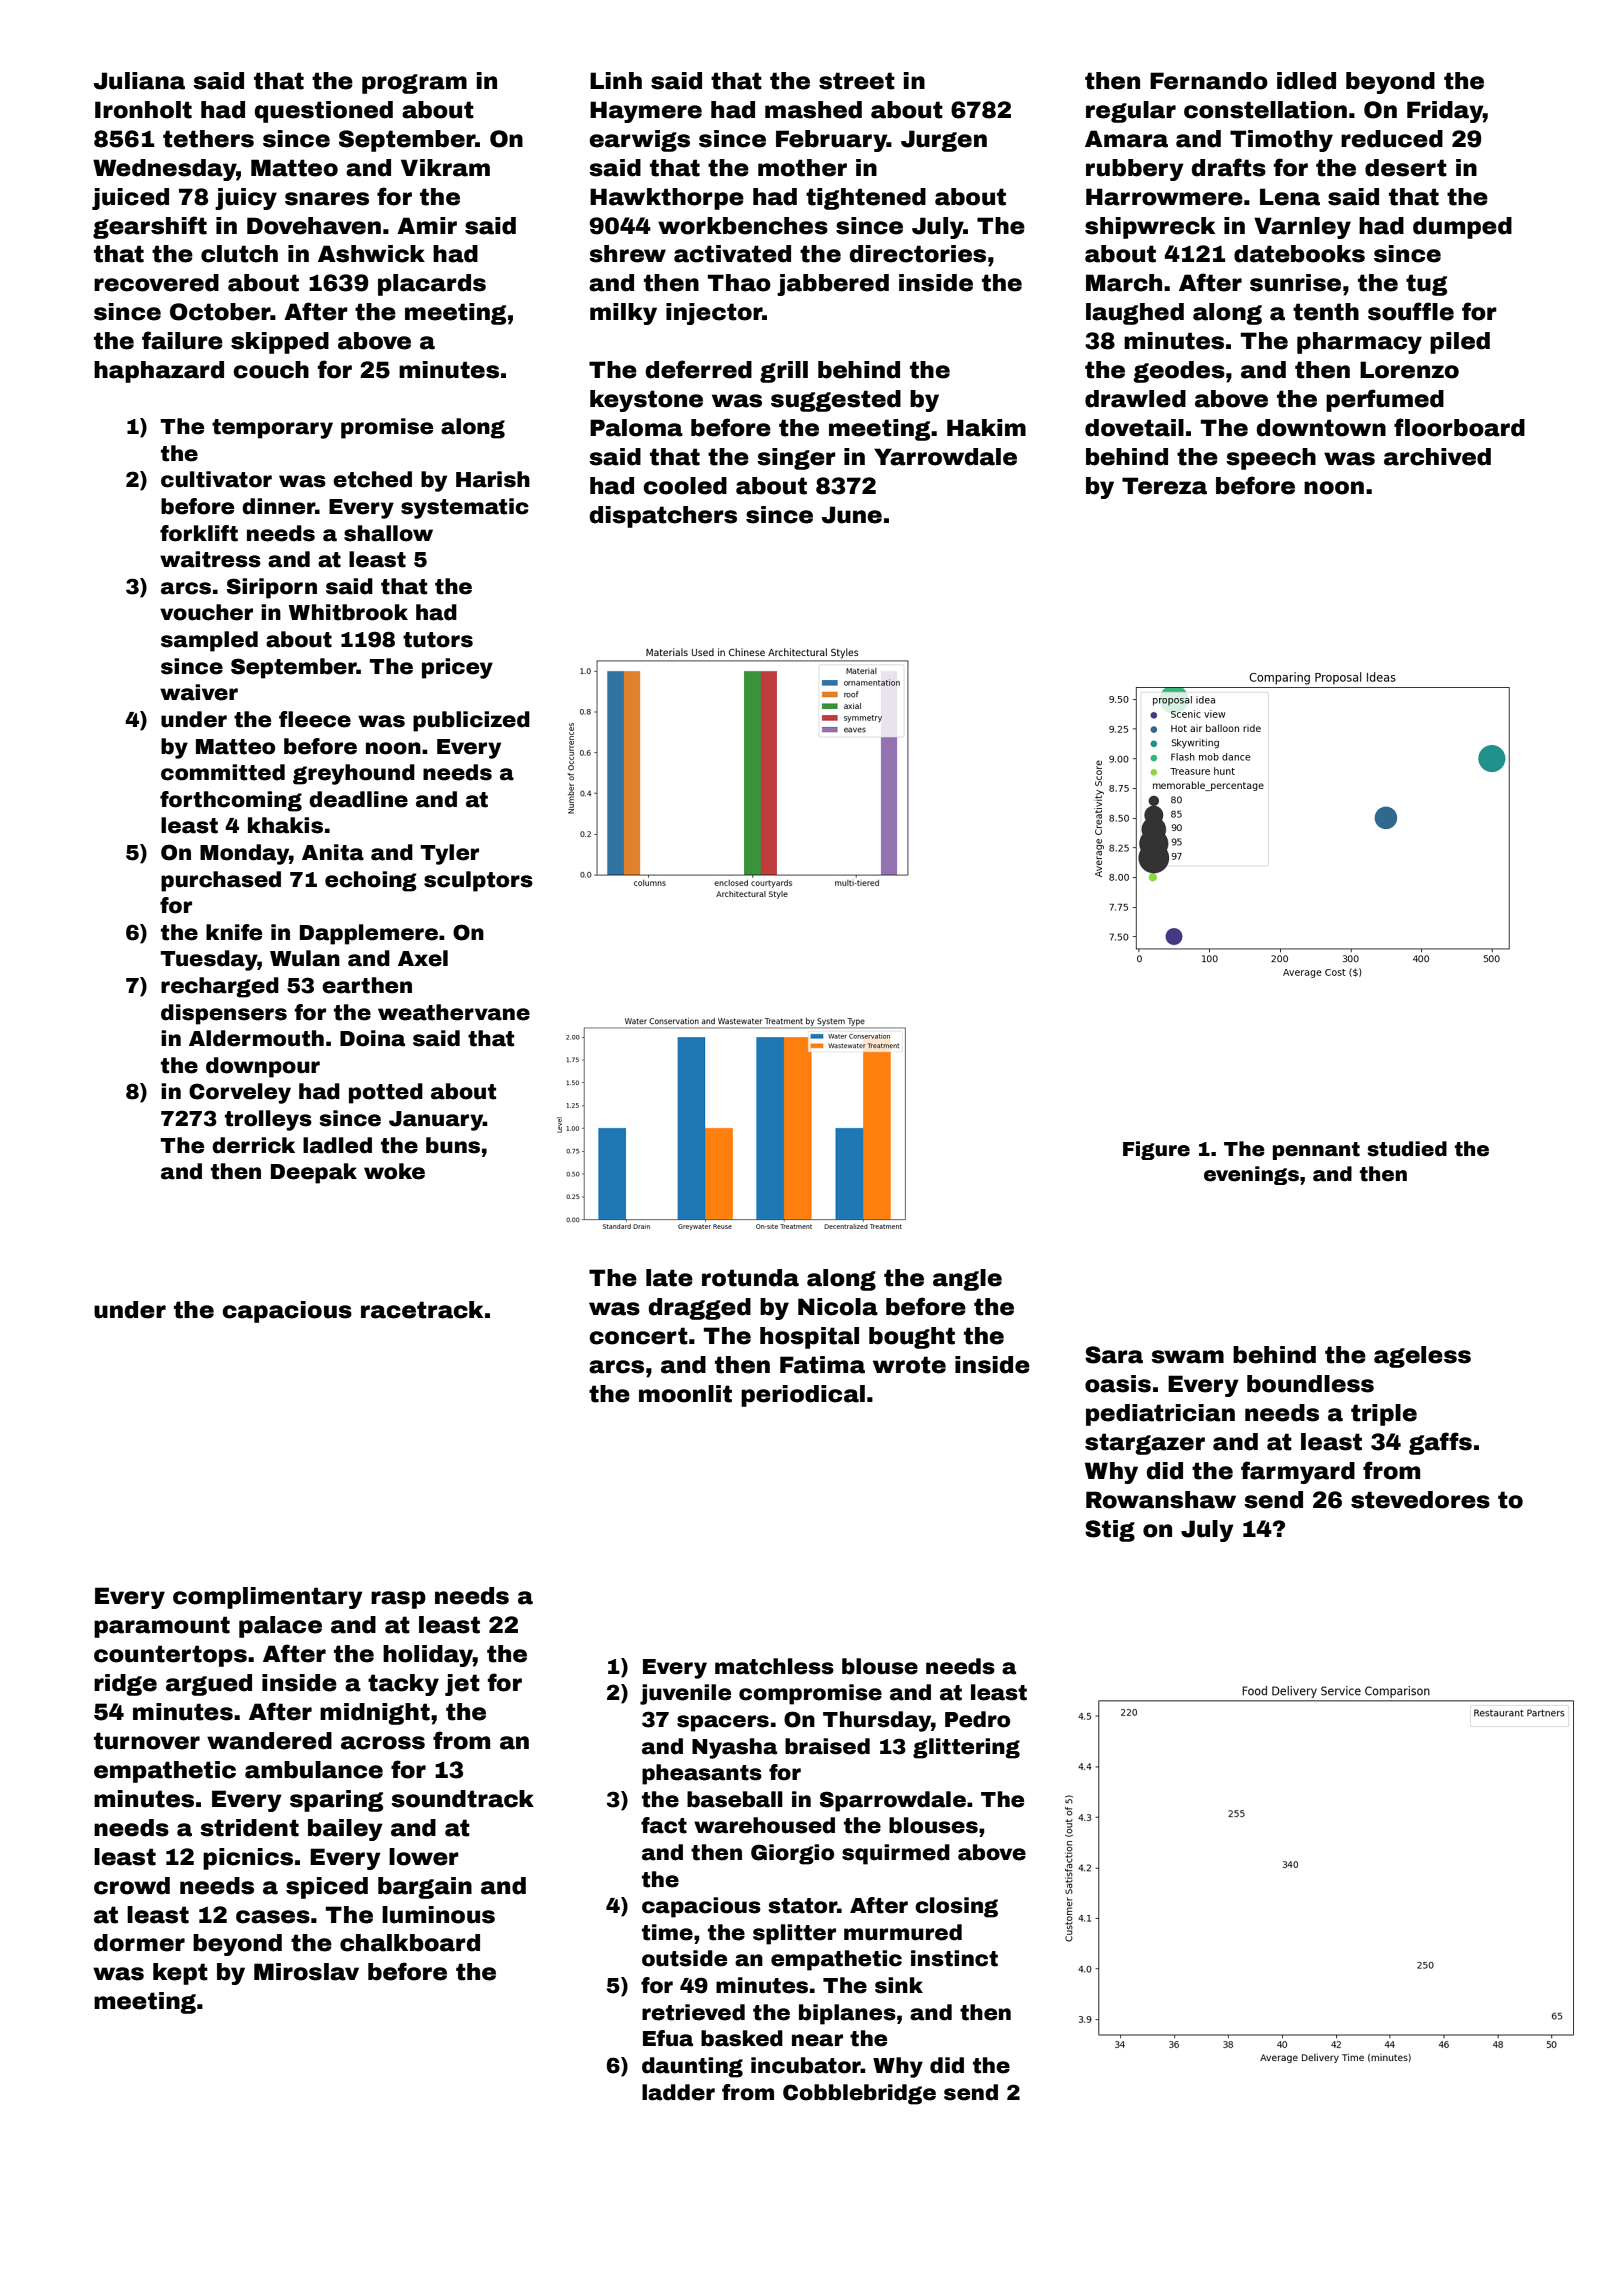  Describe the element at coordinates (1306, 81) in the page. I see `idled` at that location.
